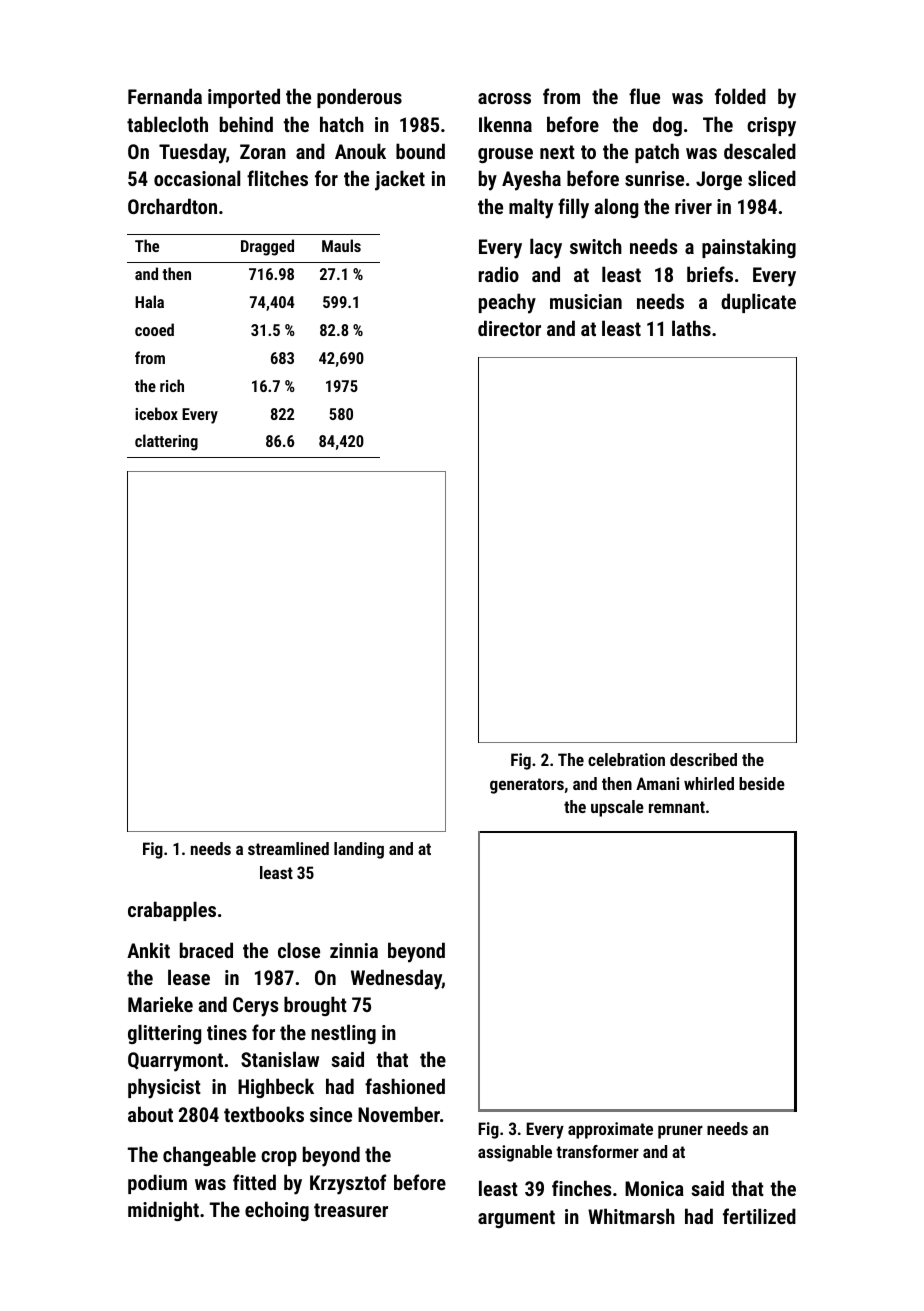 The image size is (924, 1311). Describe the element at coordinates (509, 328) in the screenshot. I see `director` at that location.
